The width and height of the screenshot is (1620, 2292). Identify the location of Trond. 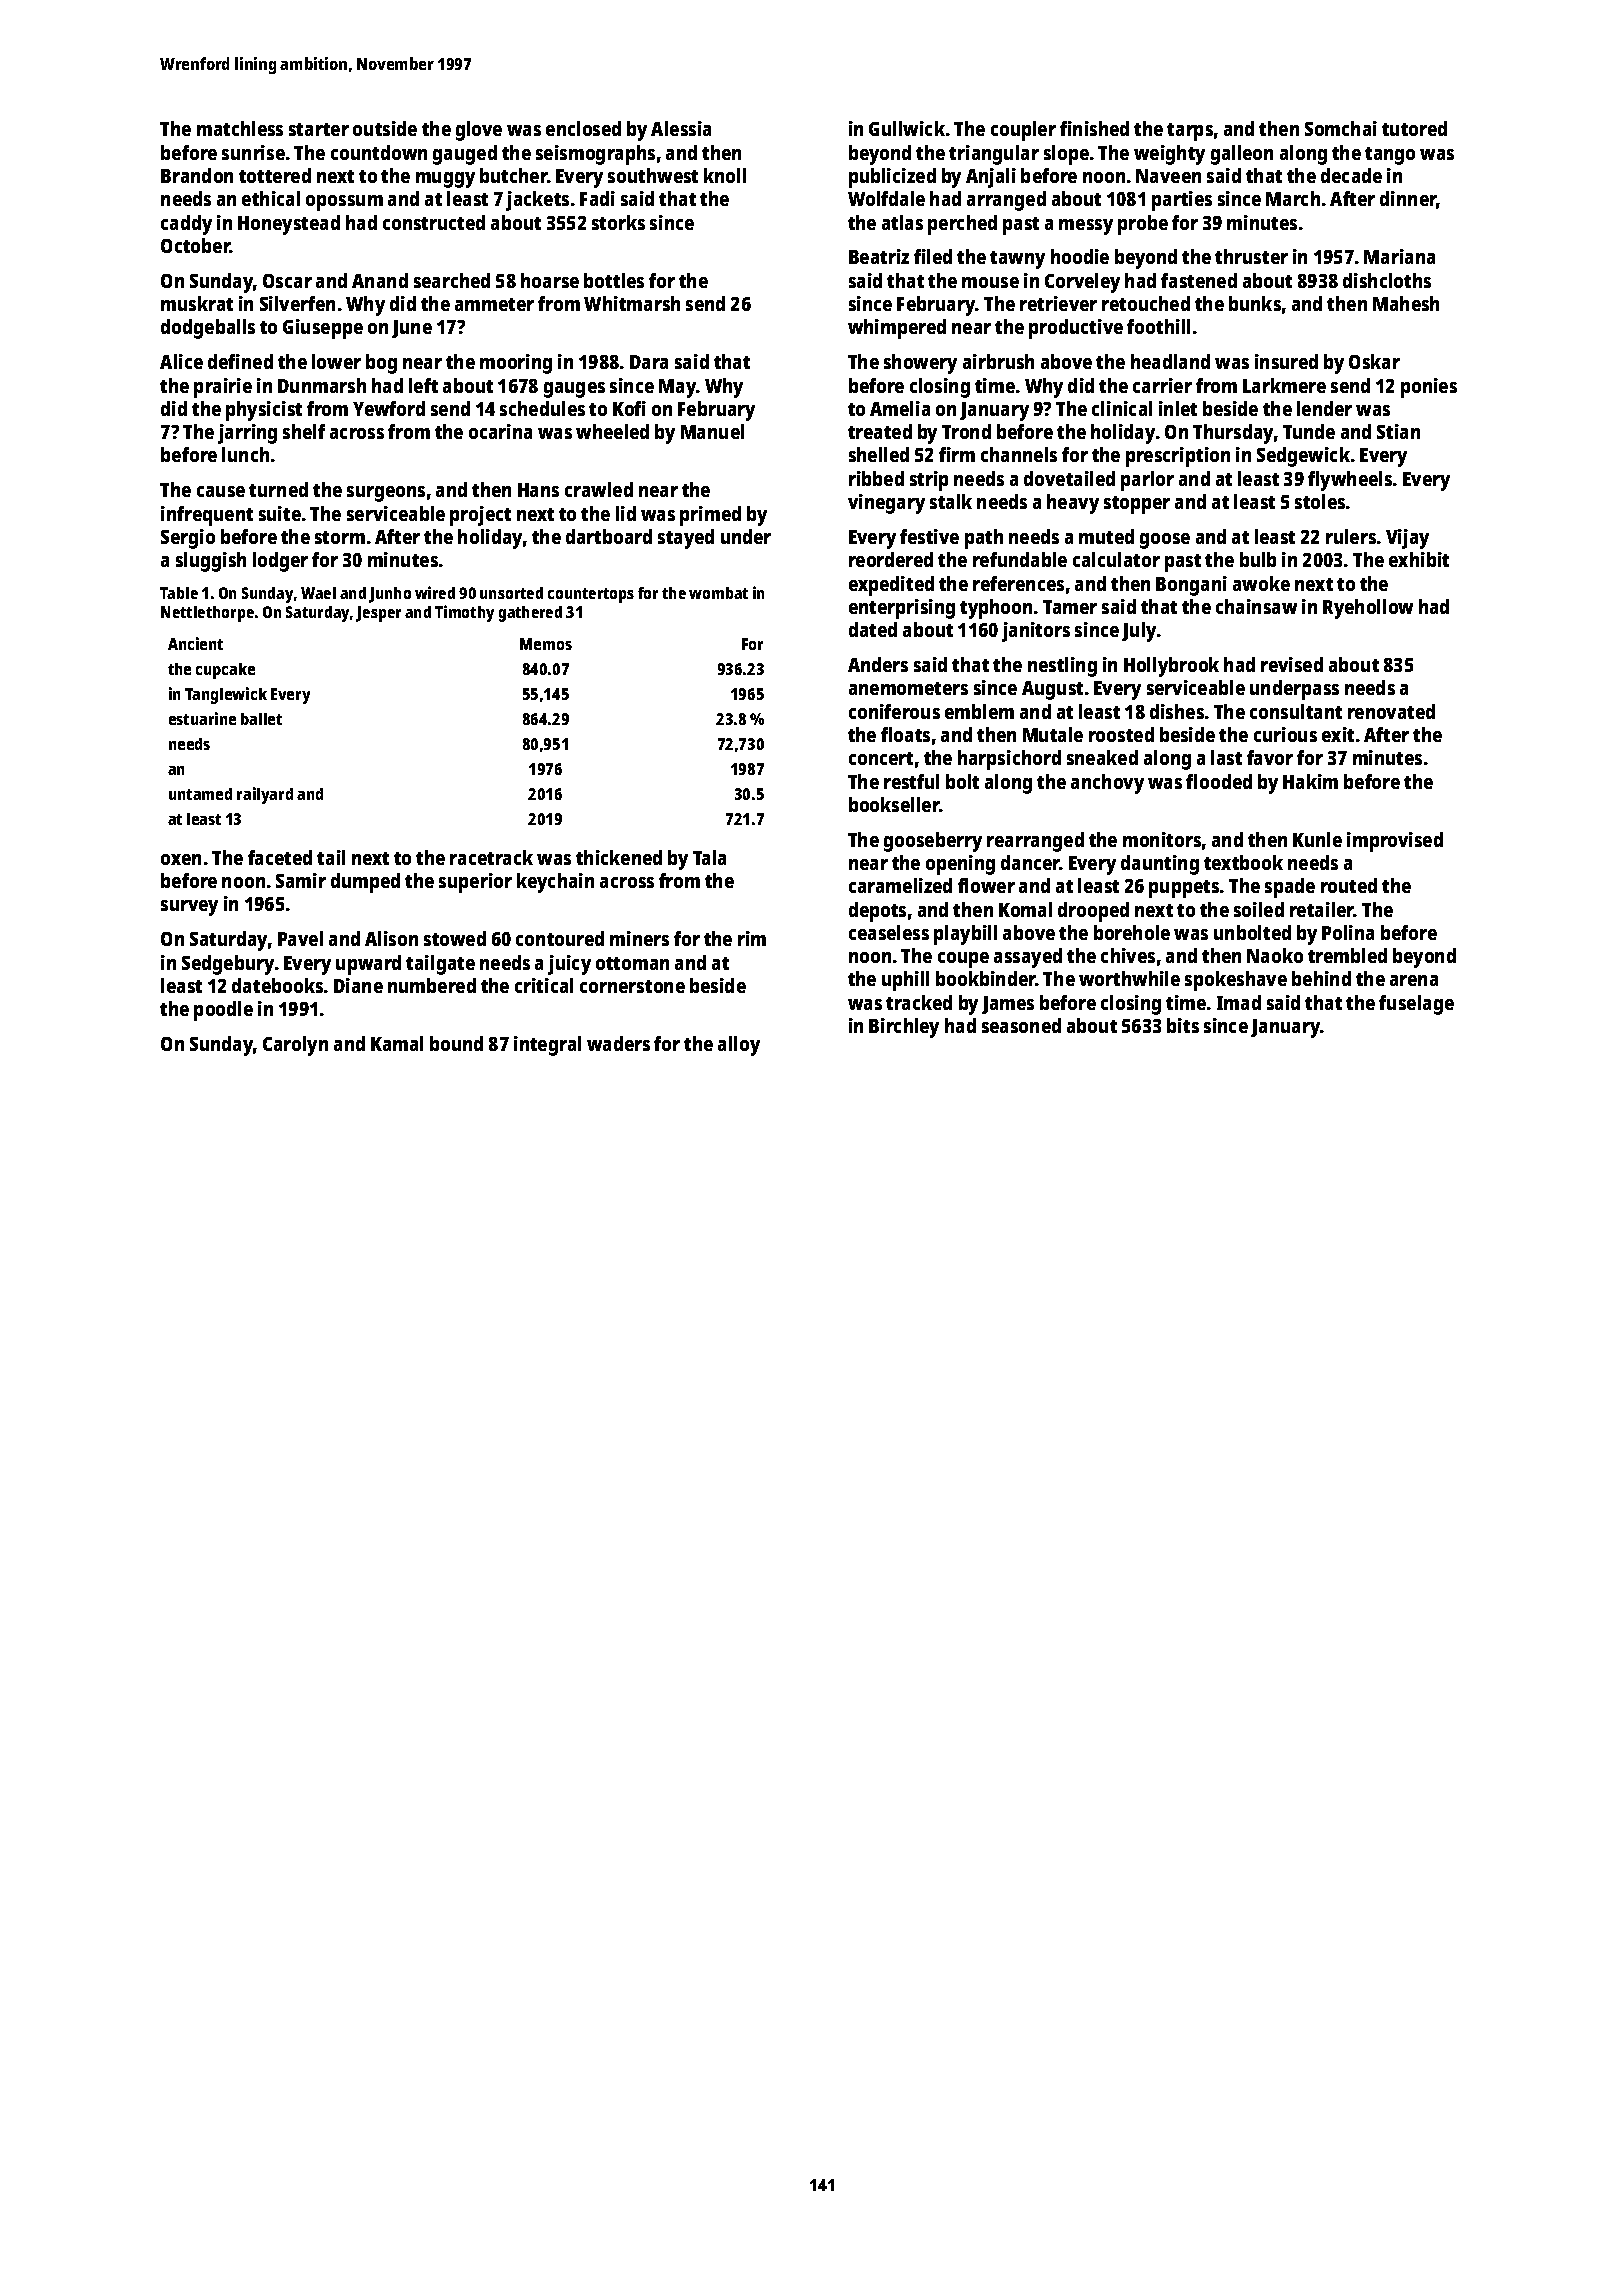
(966, 431).
